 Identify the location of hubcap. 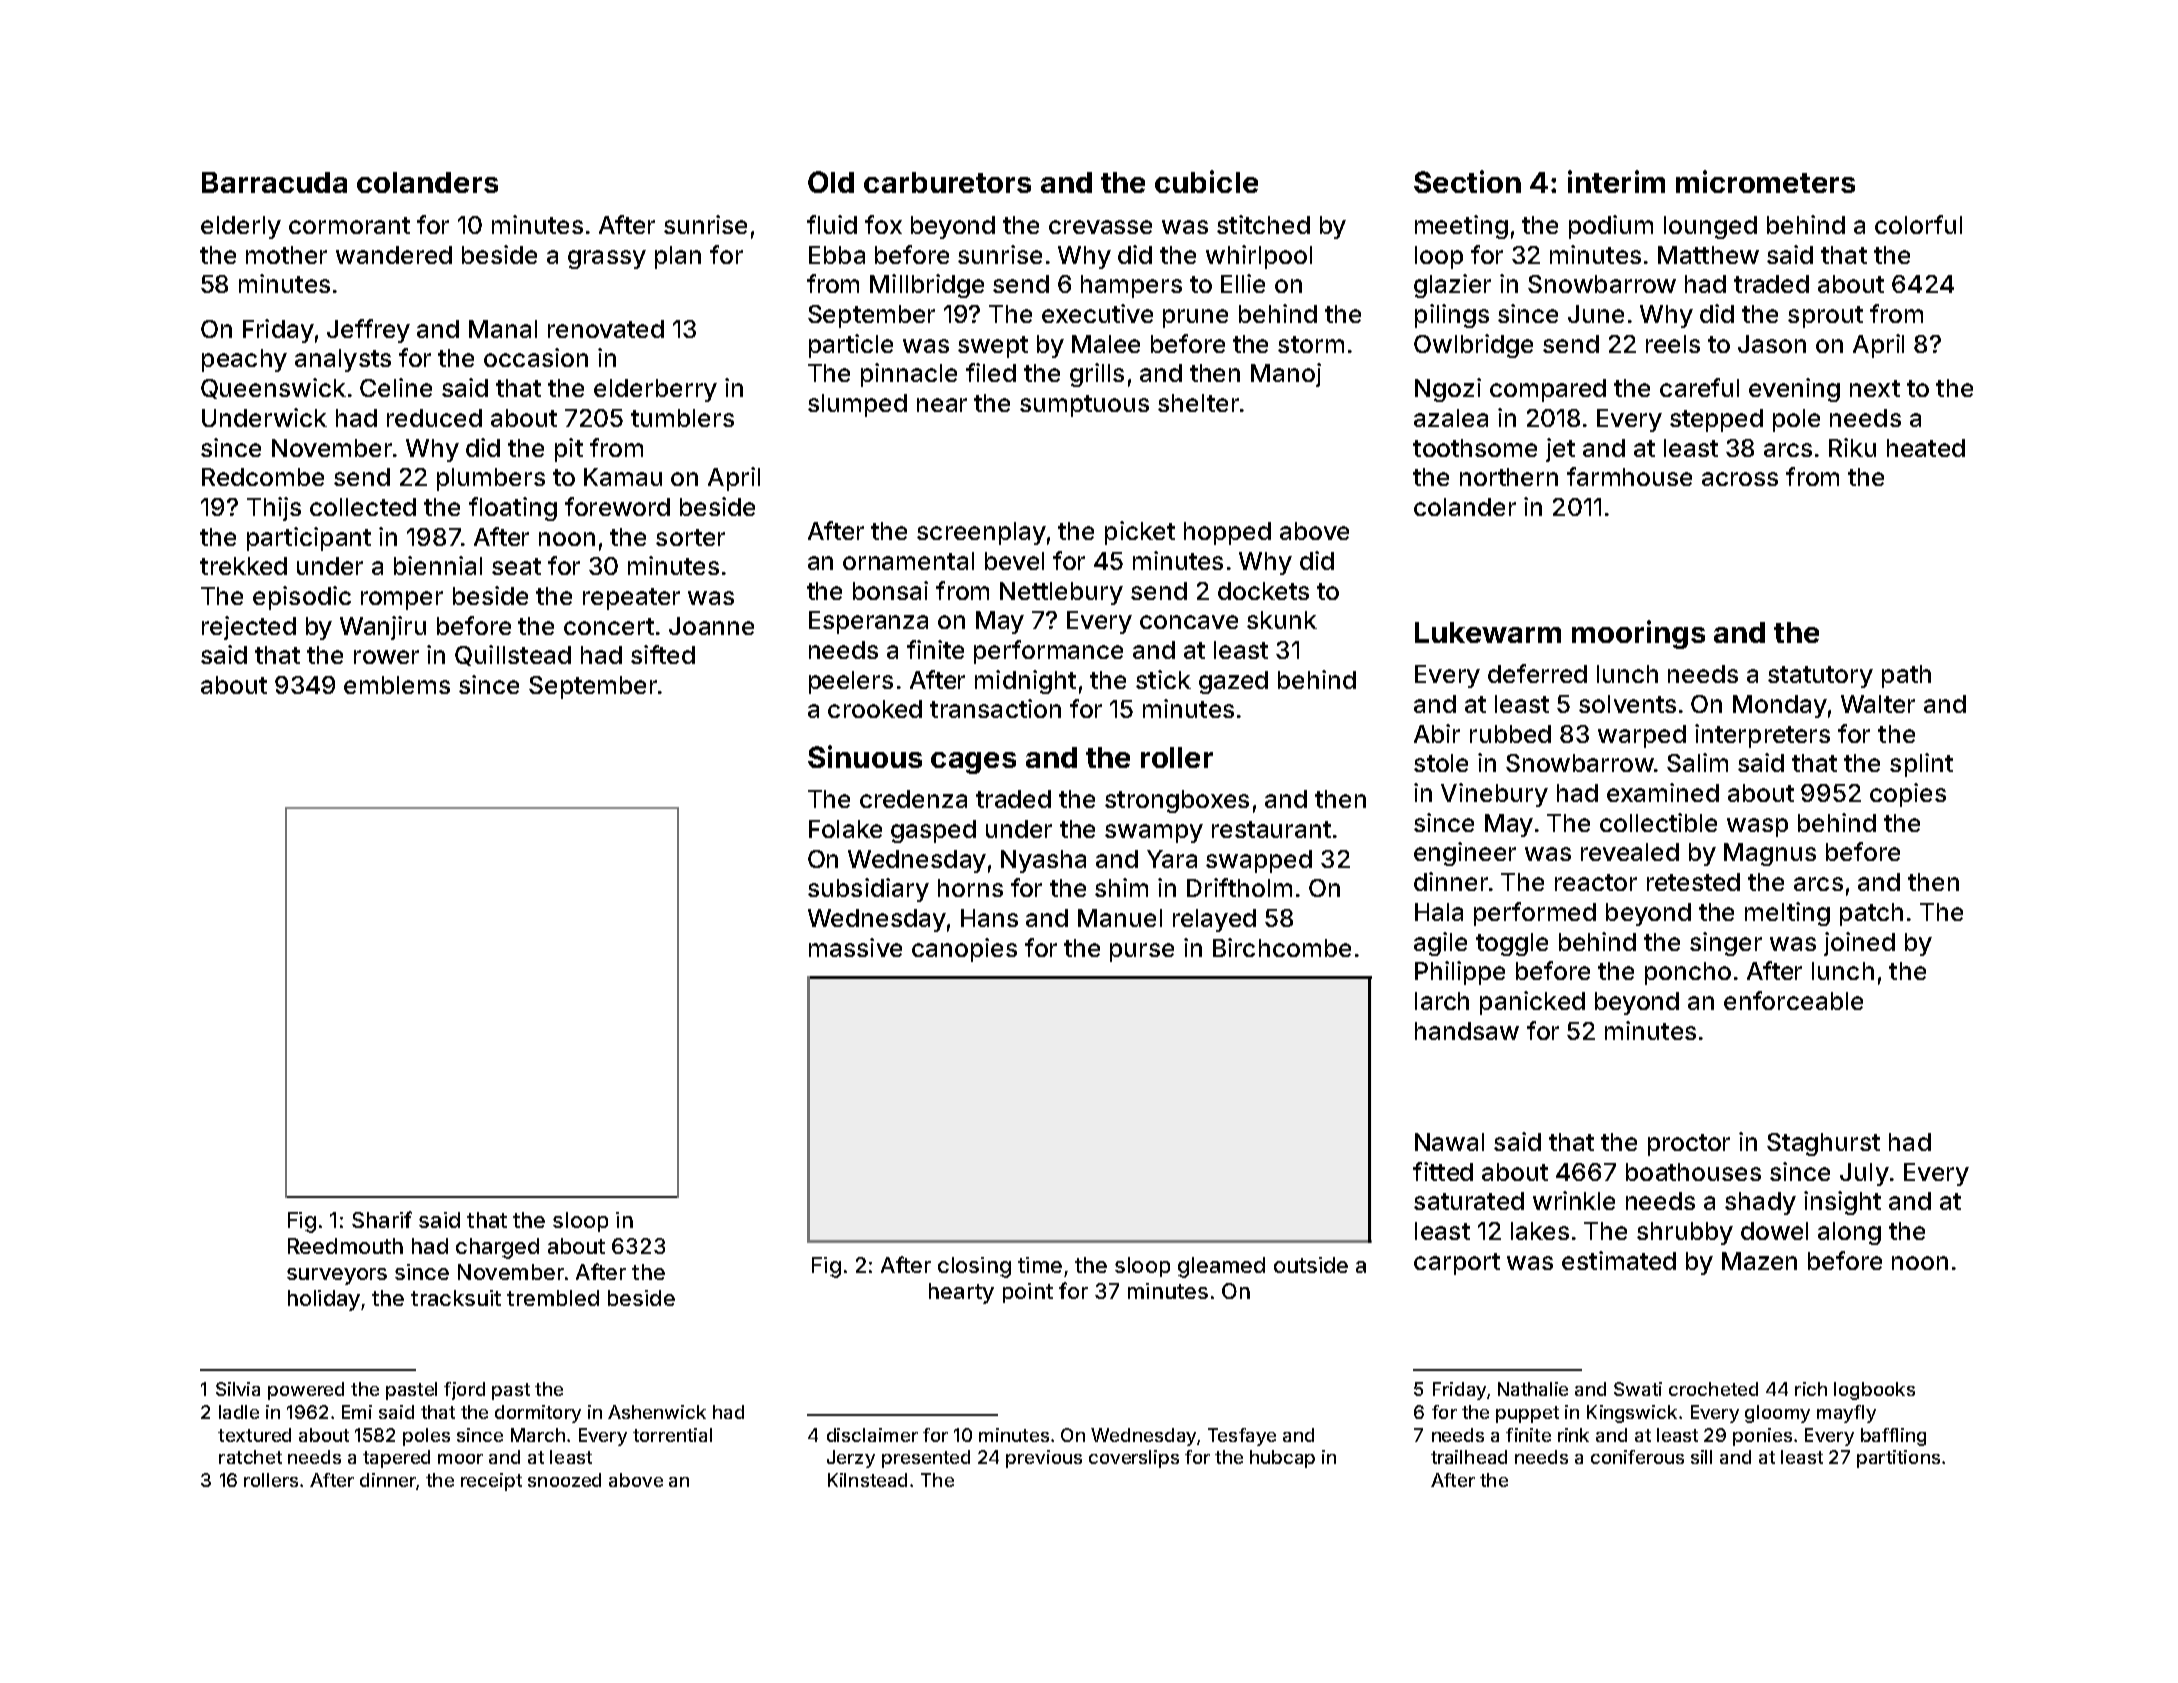
(1282, 1459).
